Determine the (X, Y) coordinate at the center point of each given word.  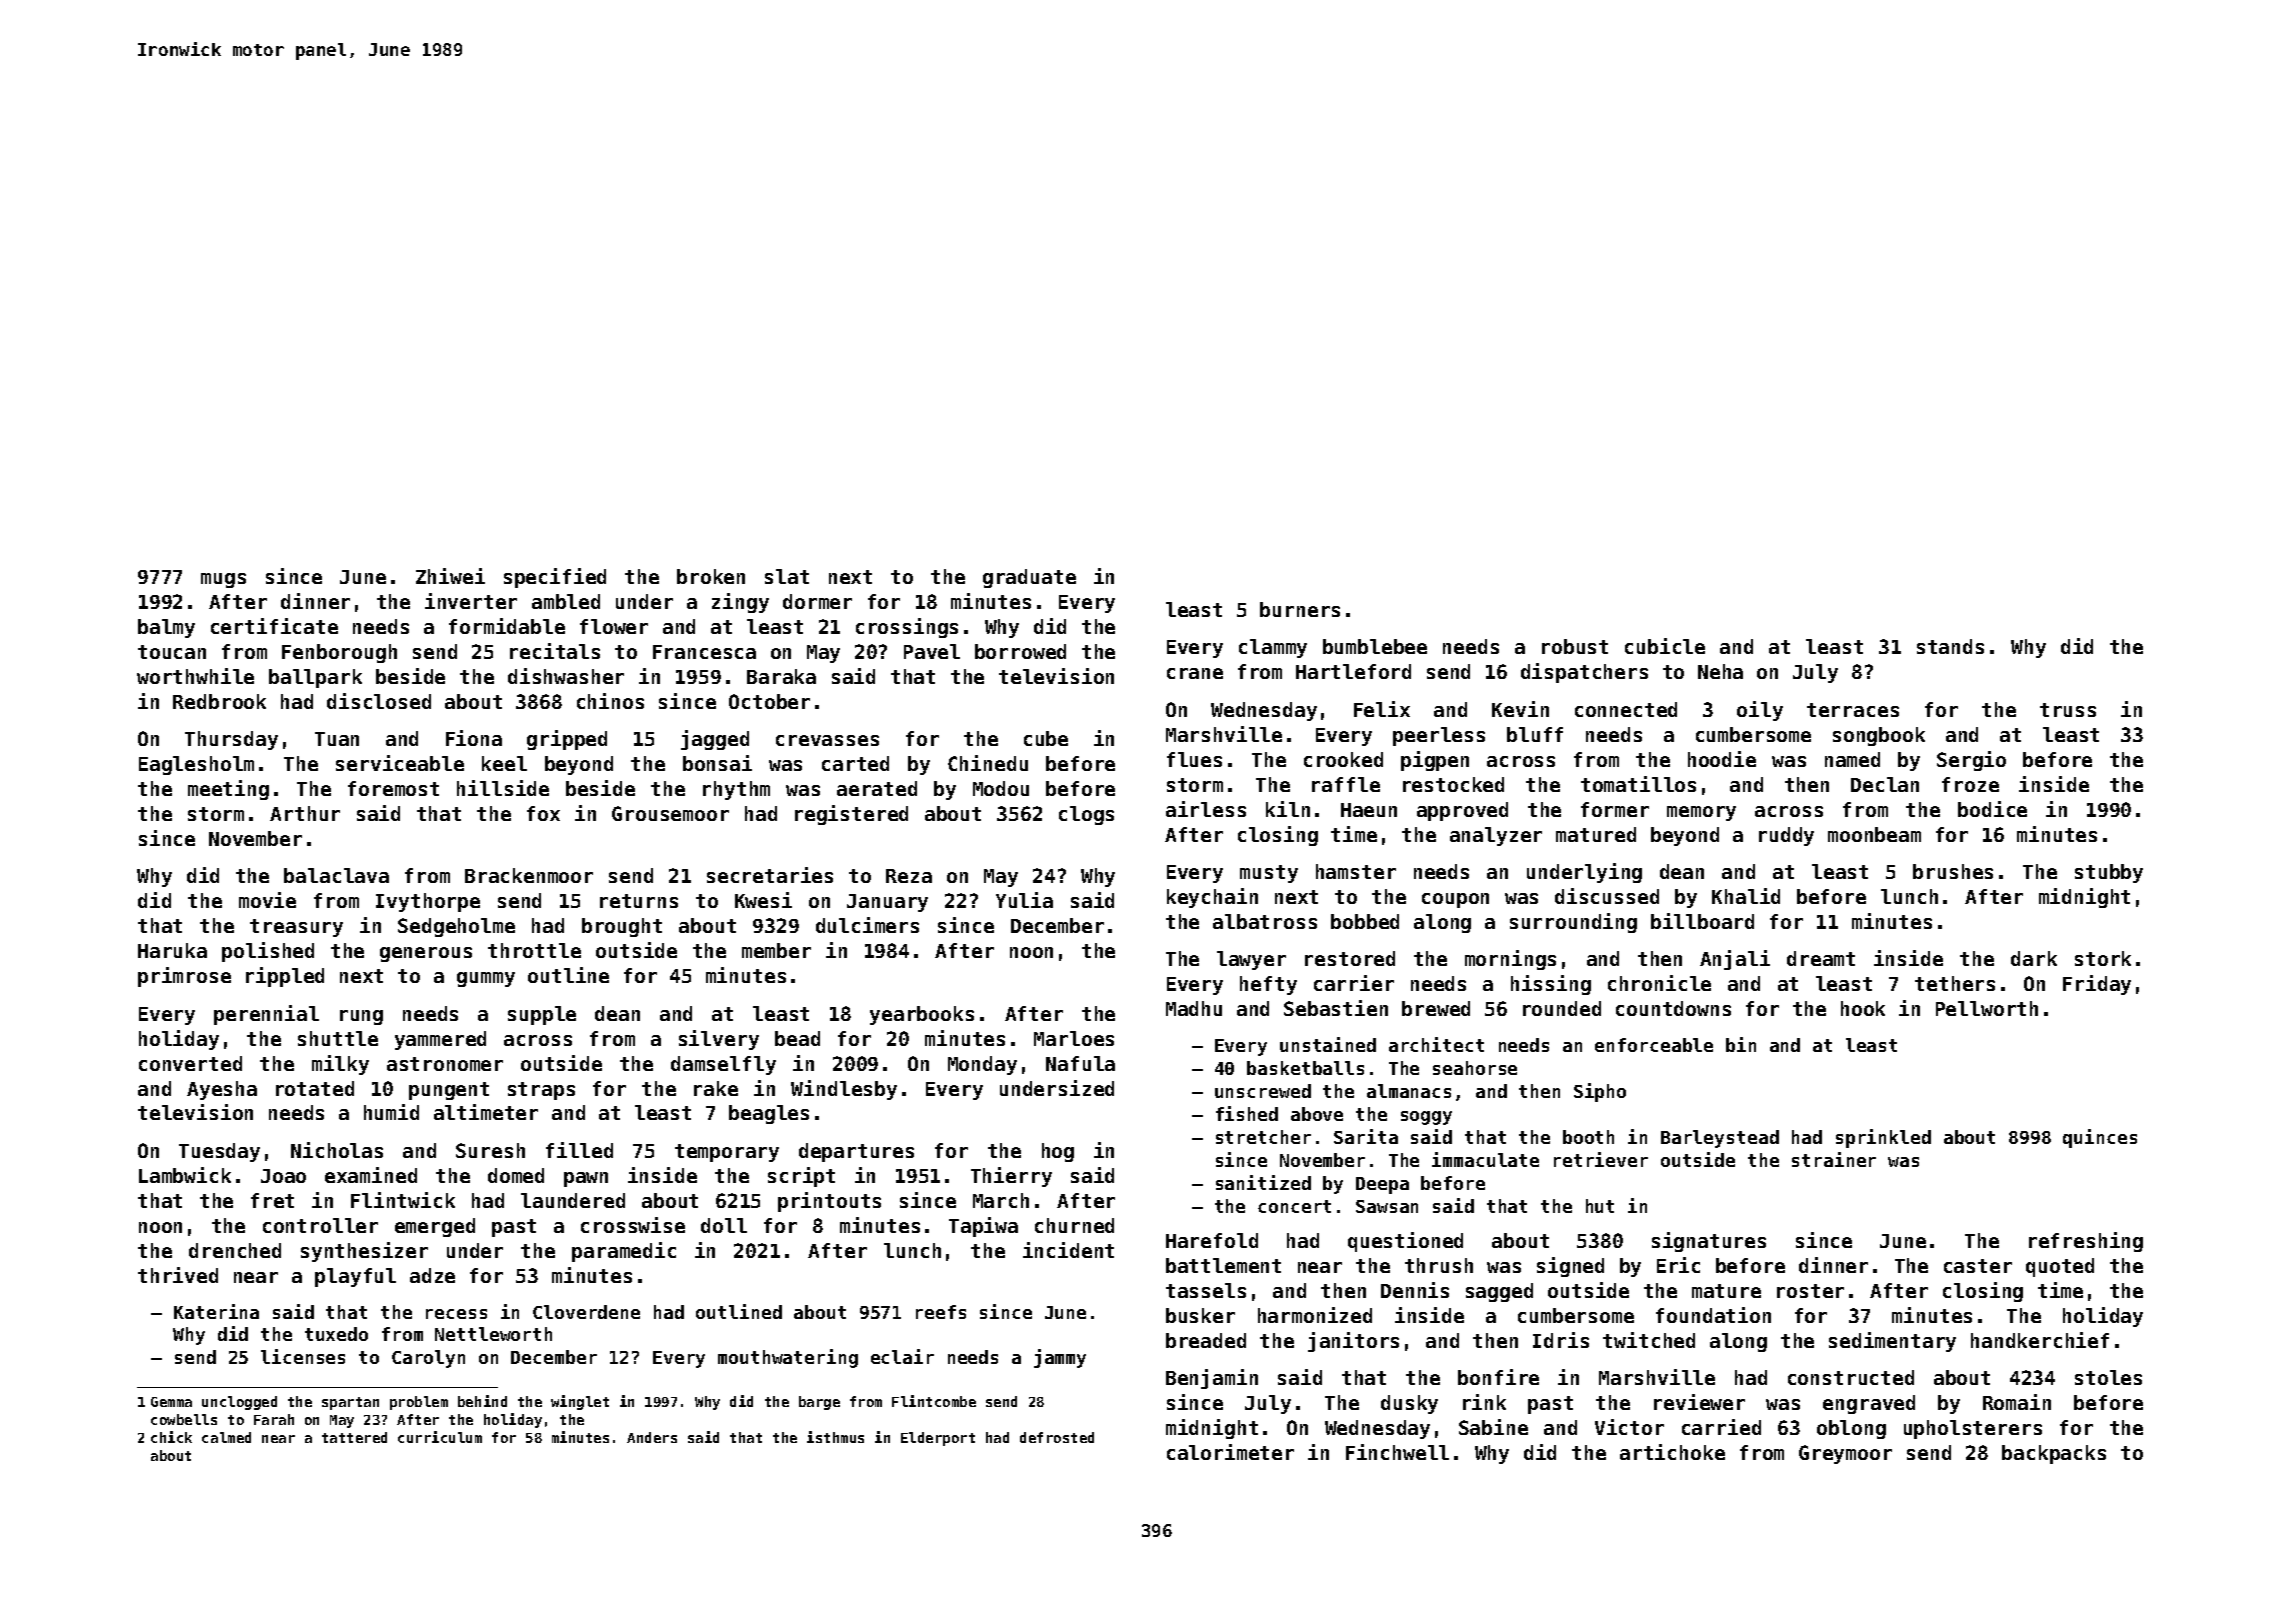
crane (1195, 673)
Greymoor (1845, 1454)
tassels (1206, 1290)
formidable (507, 626)
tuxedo (336, 1334)
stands (1950, 646)
